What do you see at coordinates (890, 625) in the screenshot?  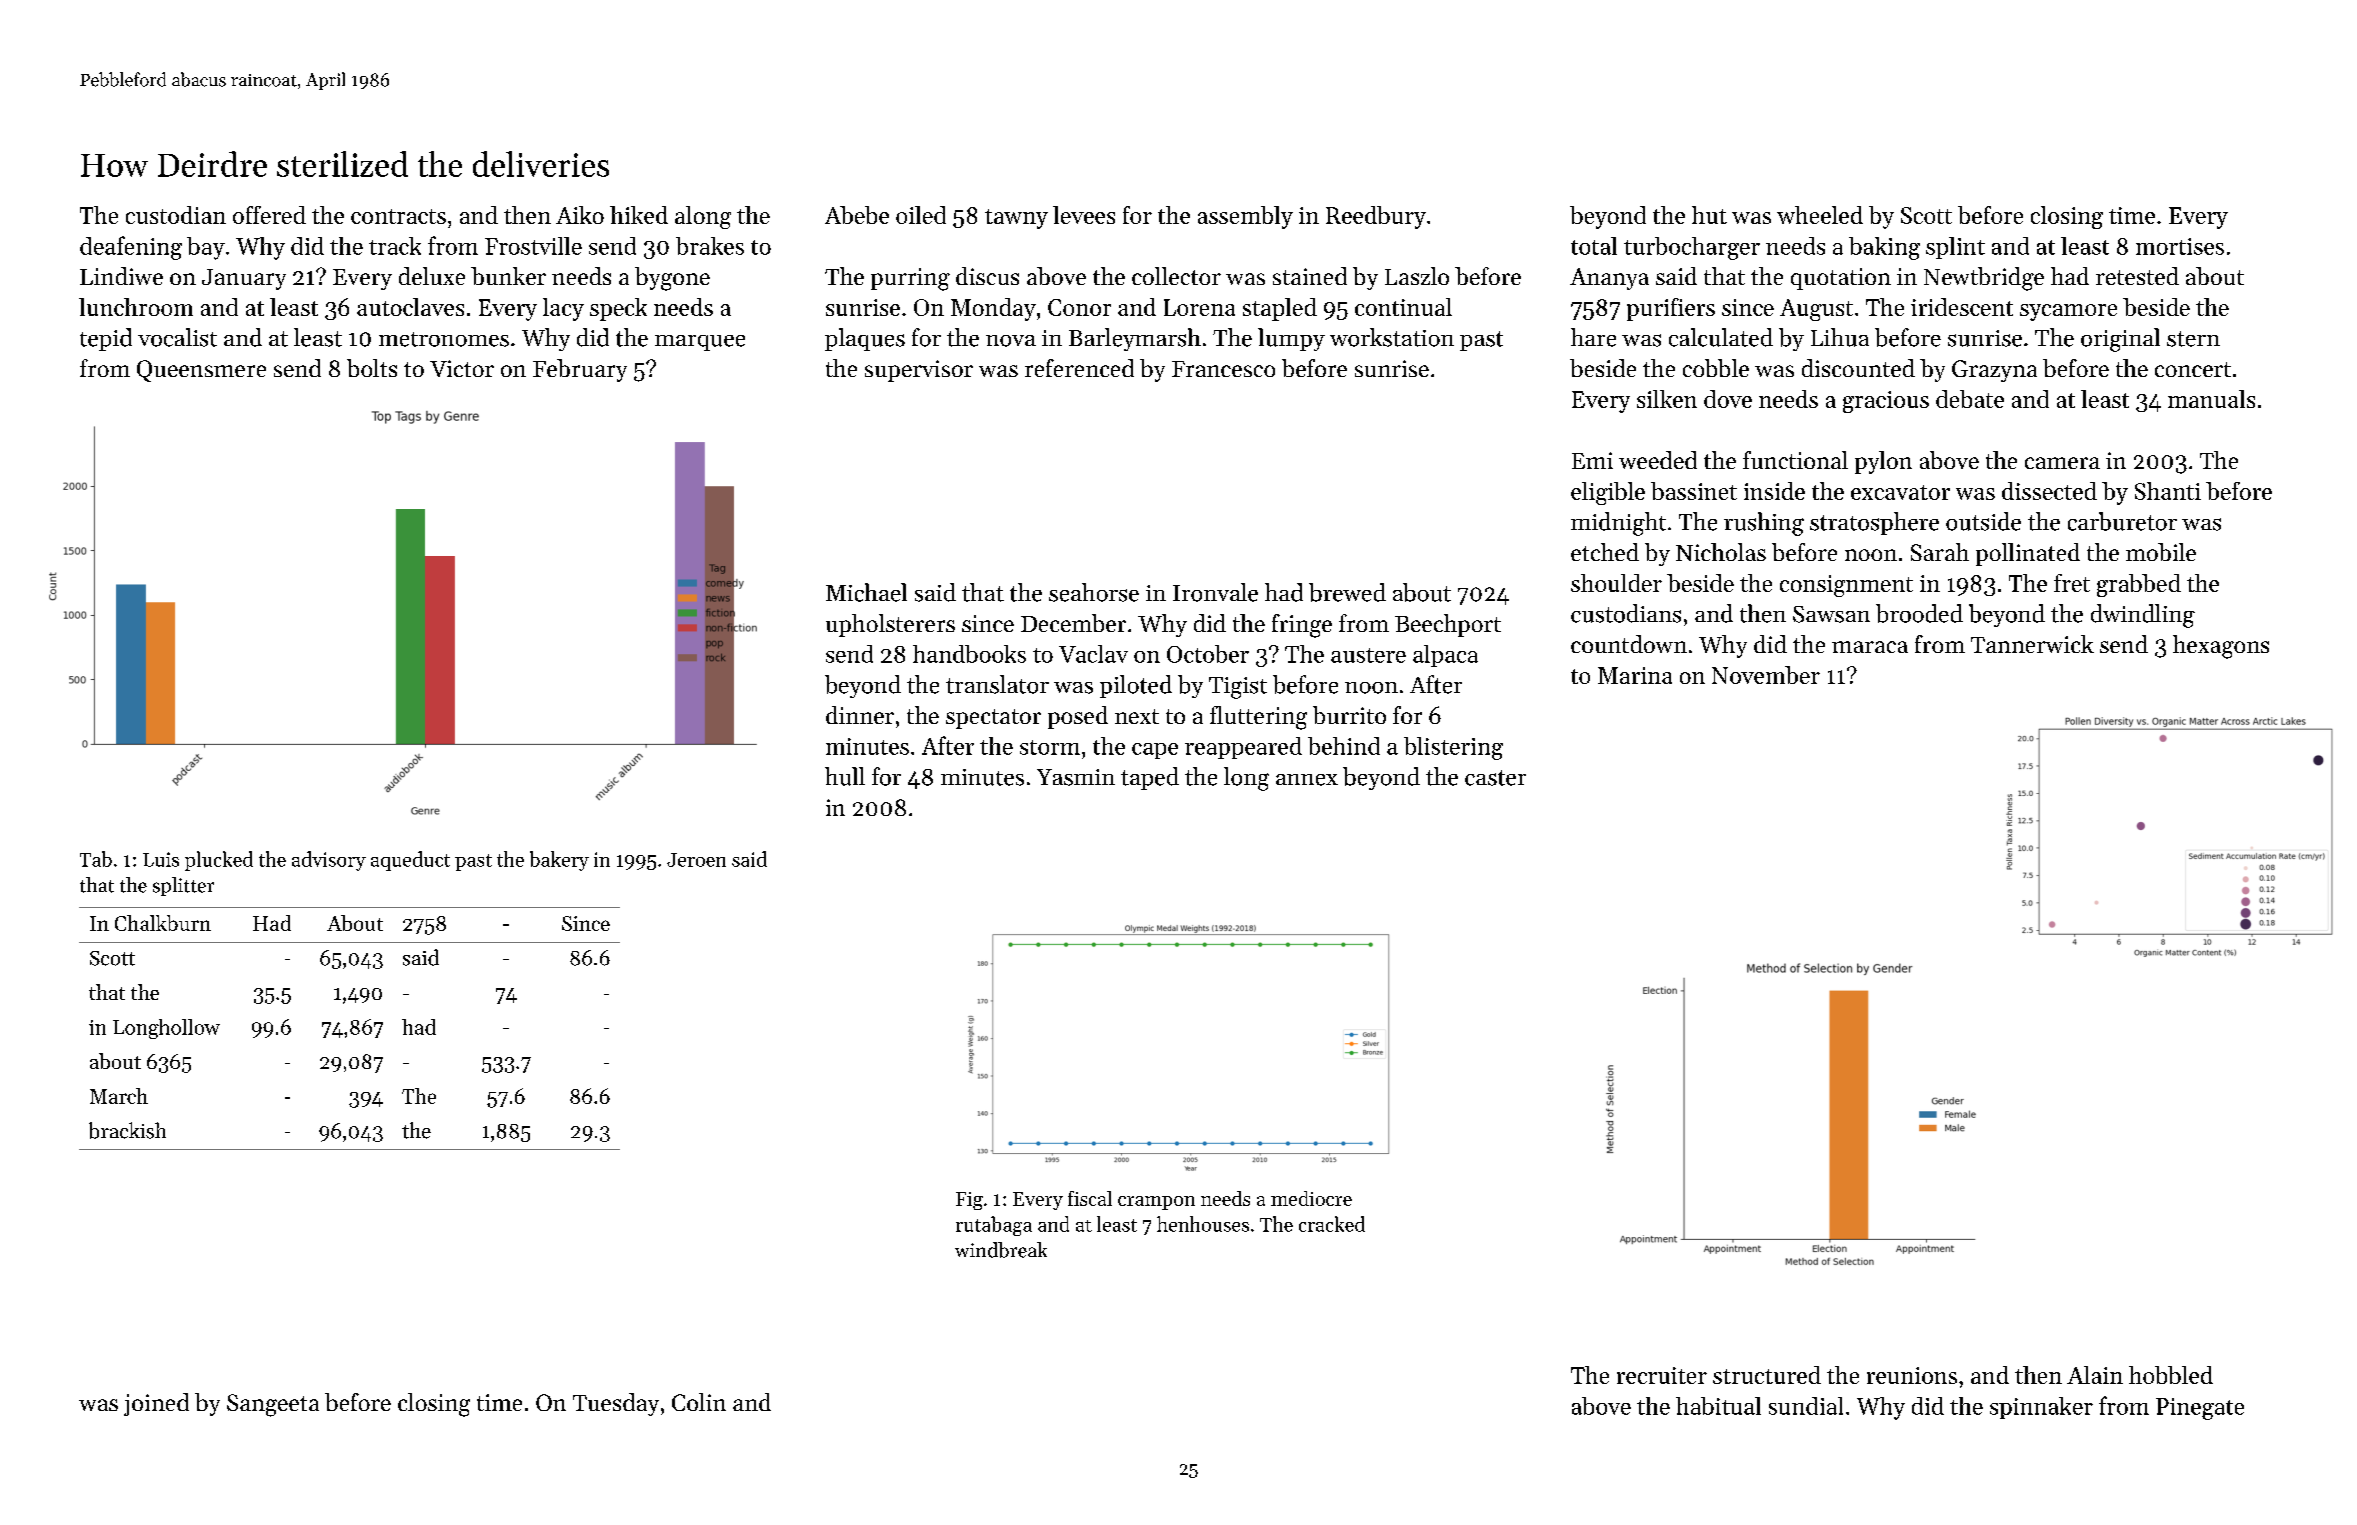 I see `upholsterers` at bounding box center [890, 625].
